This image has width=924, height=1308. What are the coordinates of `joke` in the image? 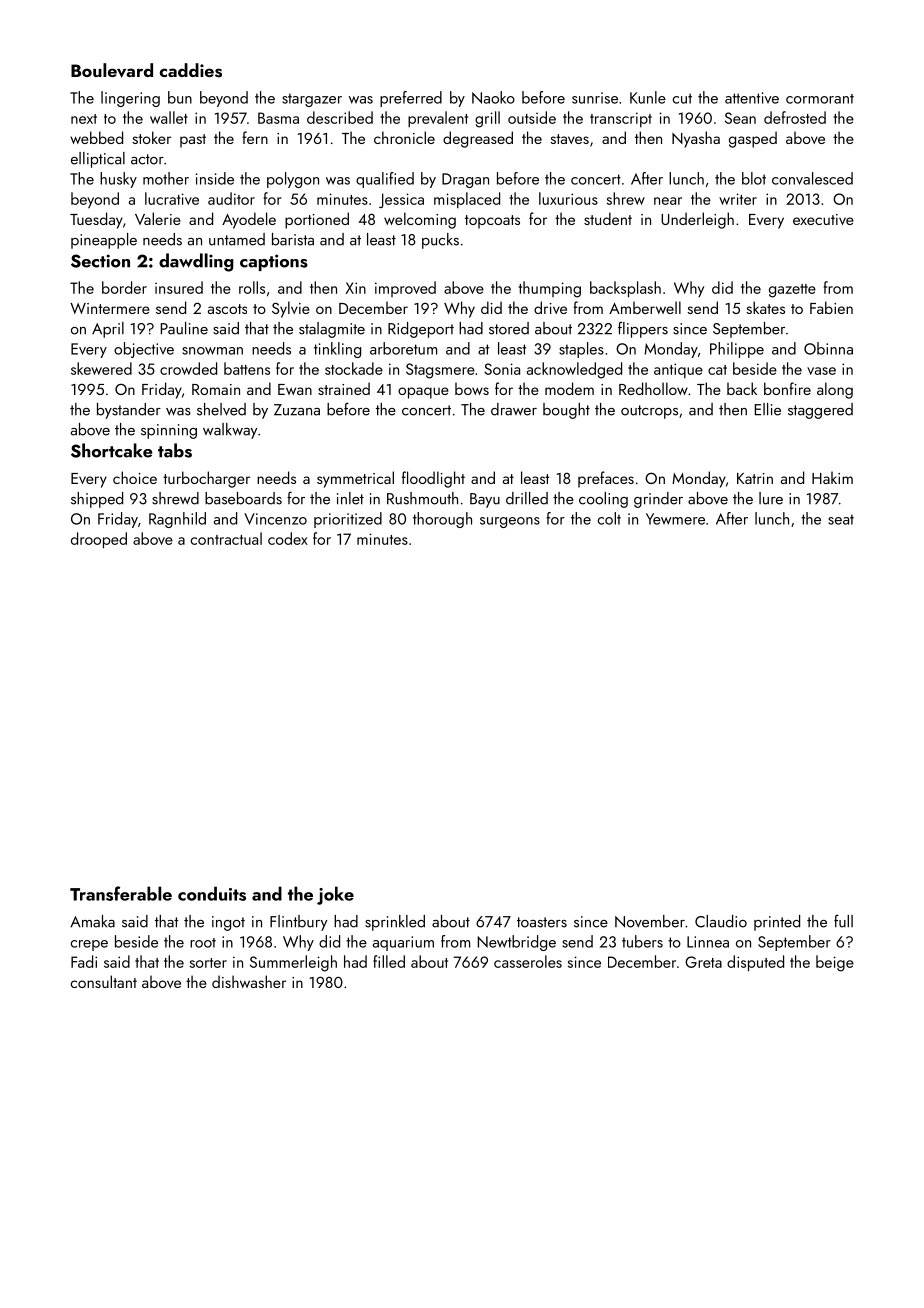 It's located at (335, 895).
